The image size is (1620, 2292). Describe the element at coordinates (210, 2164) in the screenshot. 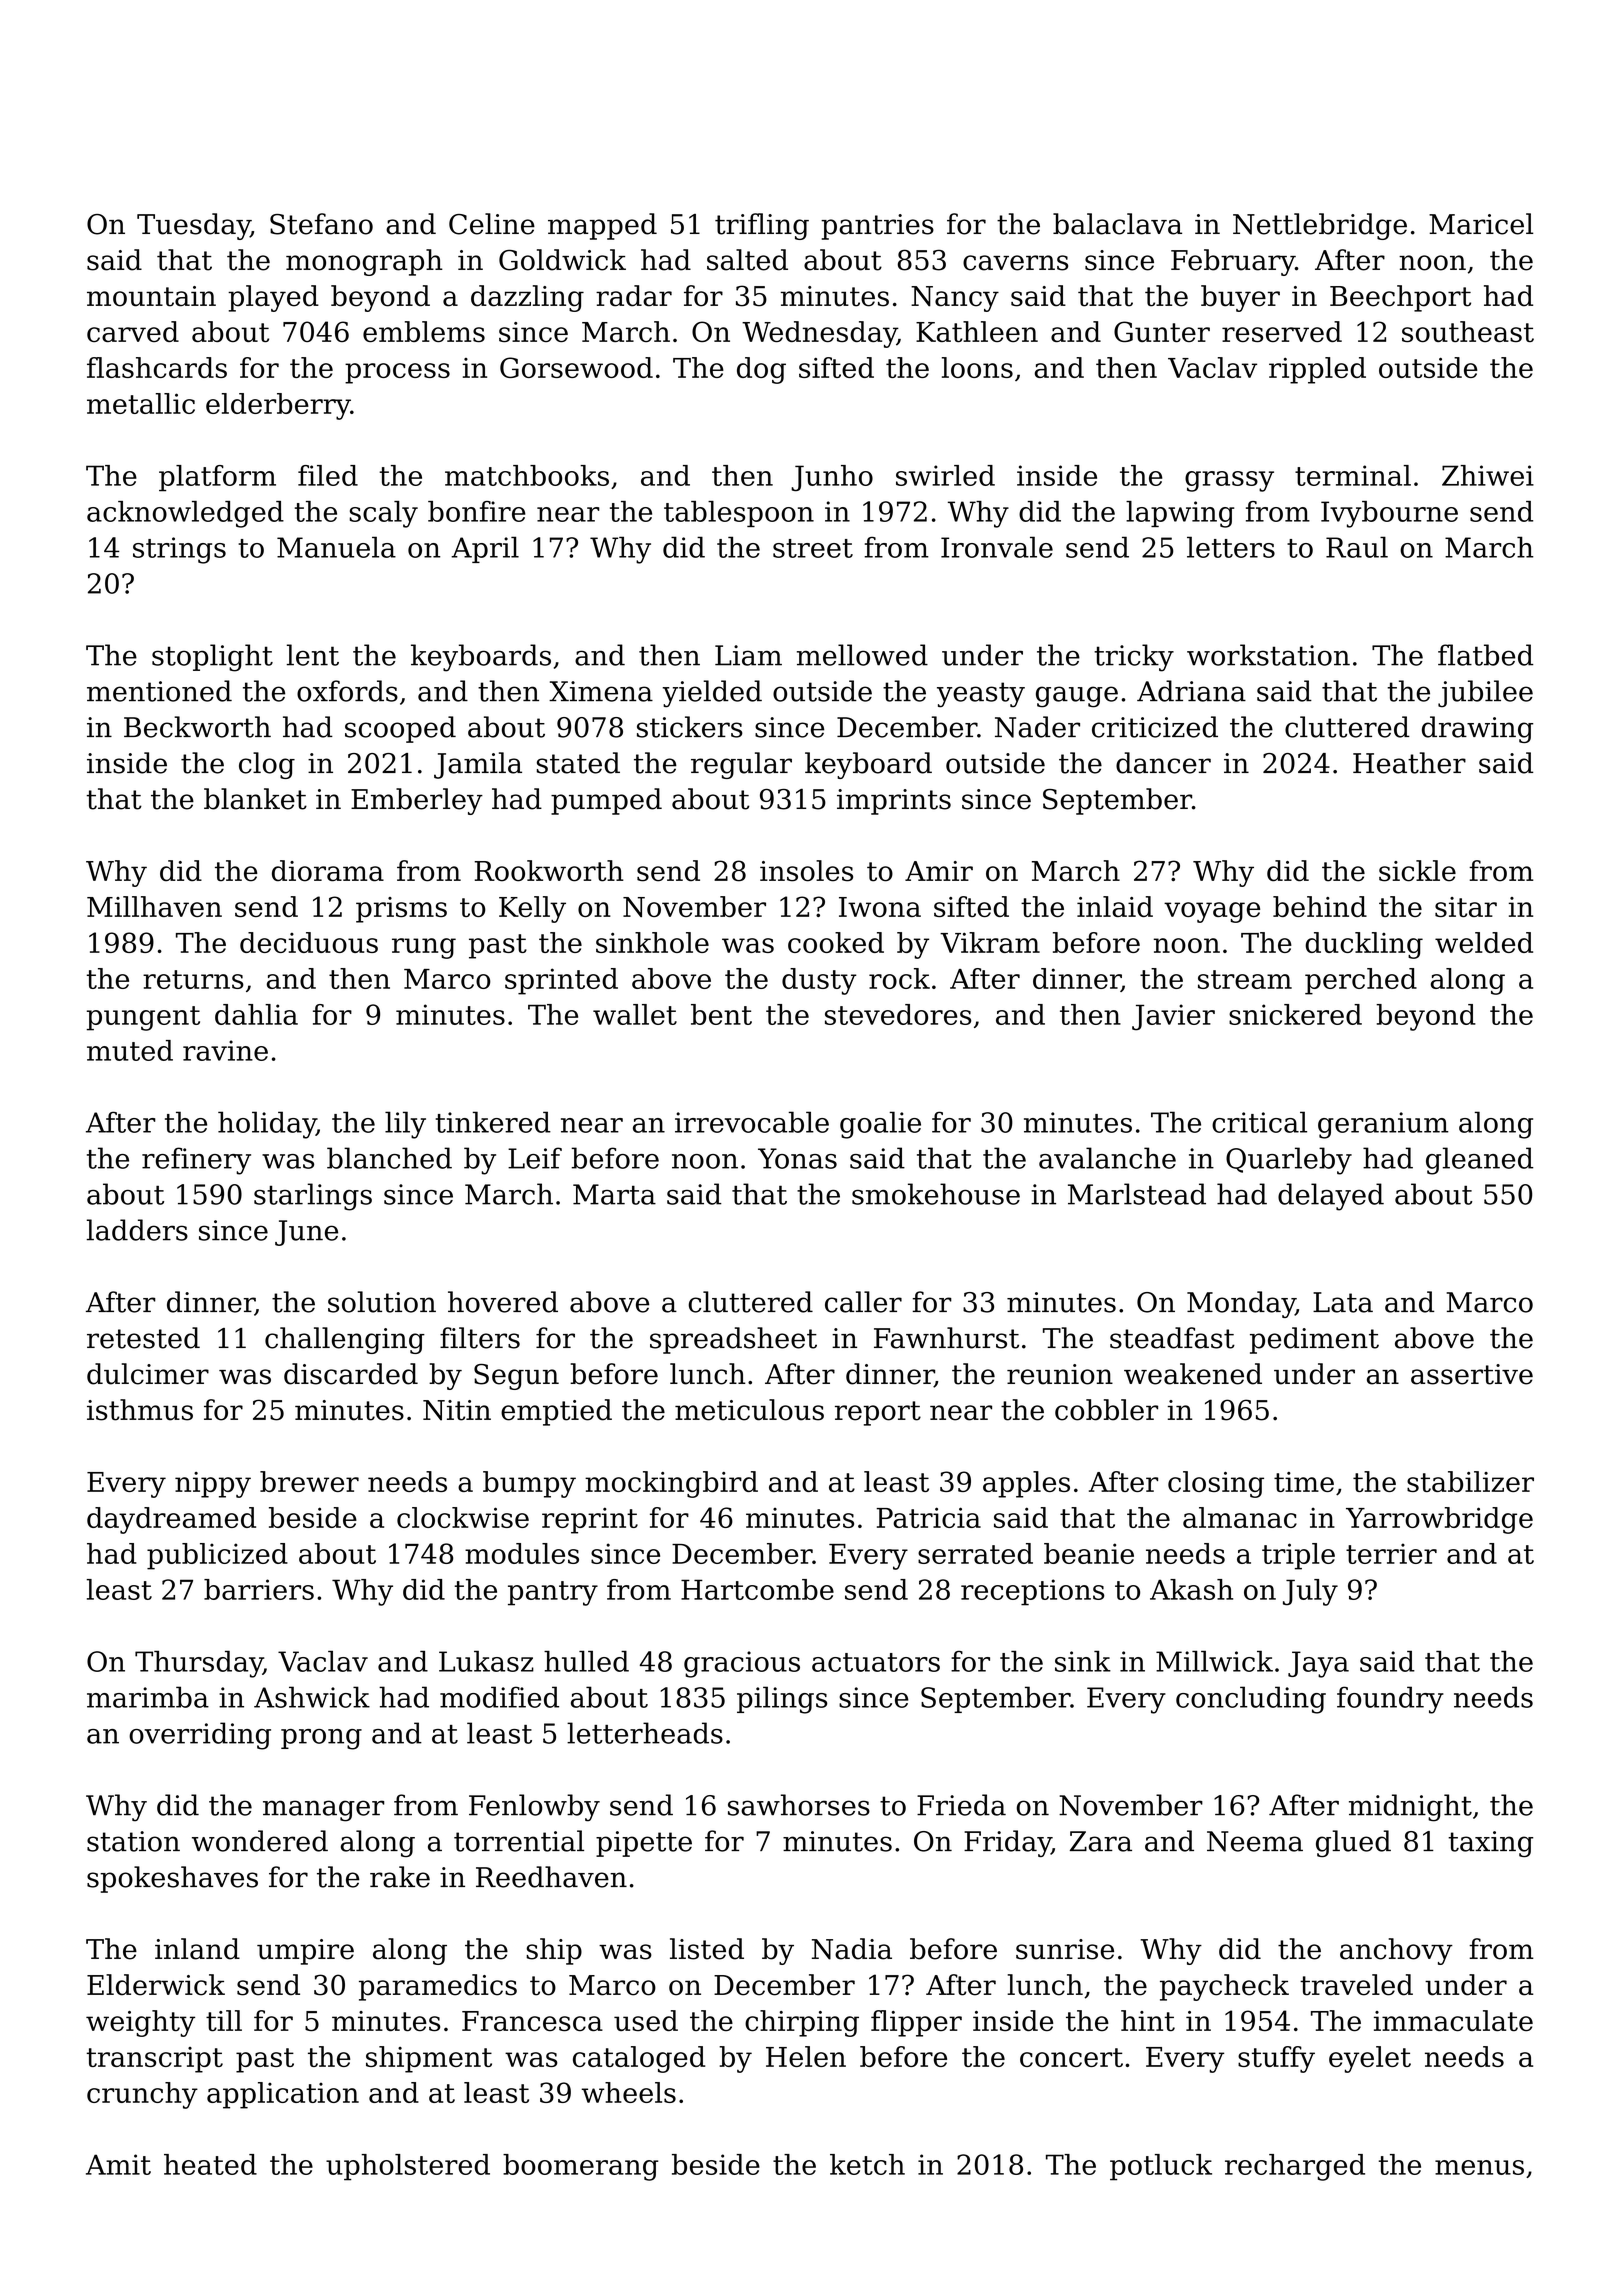

I see `heated` at that location.
